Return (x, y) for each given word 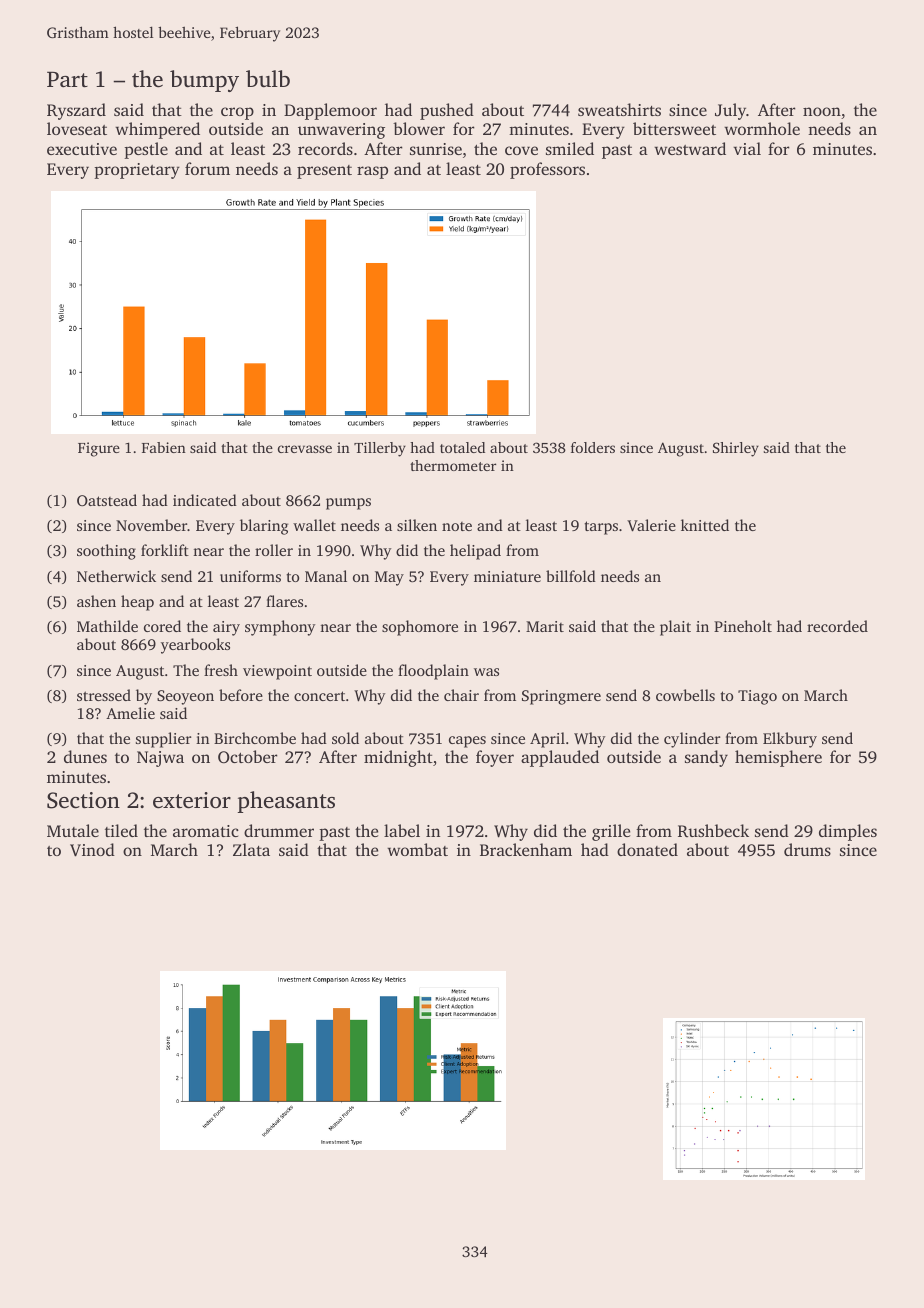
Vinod (92, 850)
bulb (268, 78)
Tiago (757, 697)
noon (822, 111)
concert (319, 696)
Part (67, 79)
